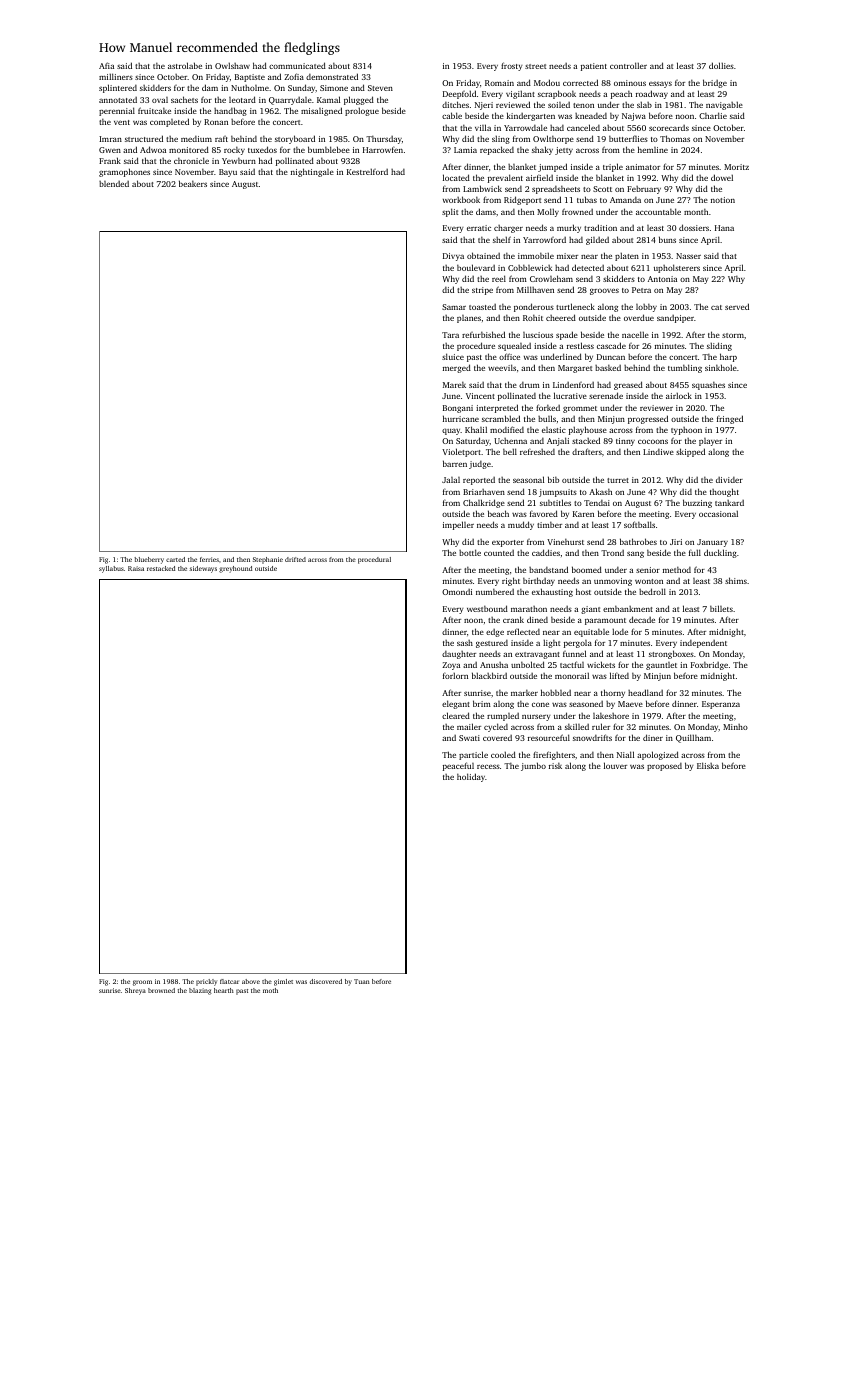 The width and height of the page is (849, 1400). Describe the element at coordinates (730, 419) in the page. I see `fringed` at that location.
